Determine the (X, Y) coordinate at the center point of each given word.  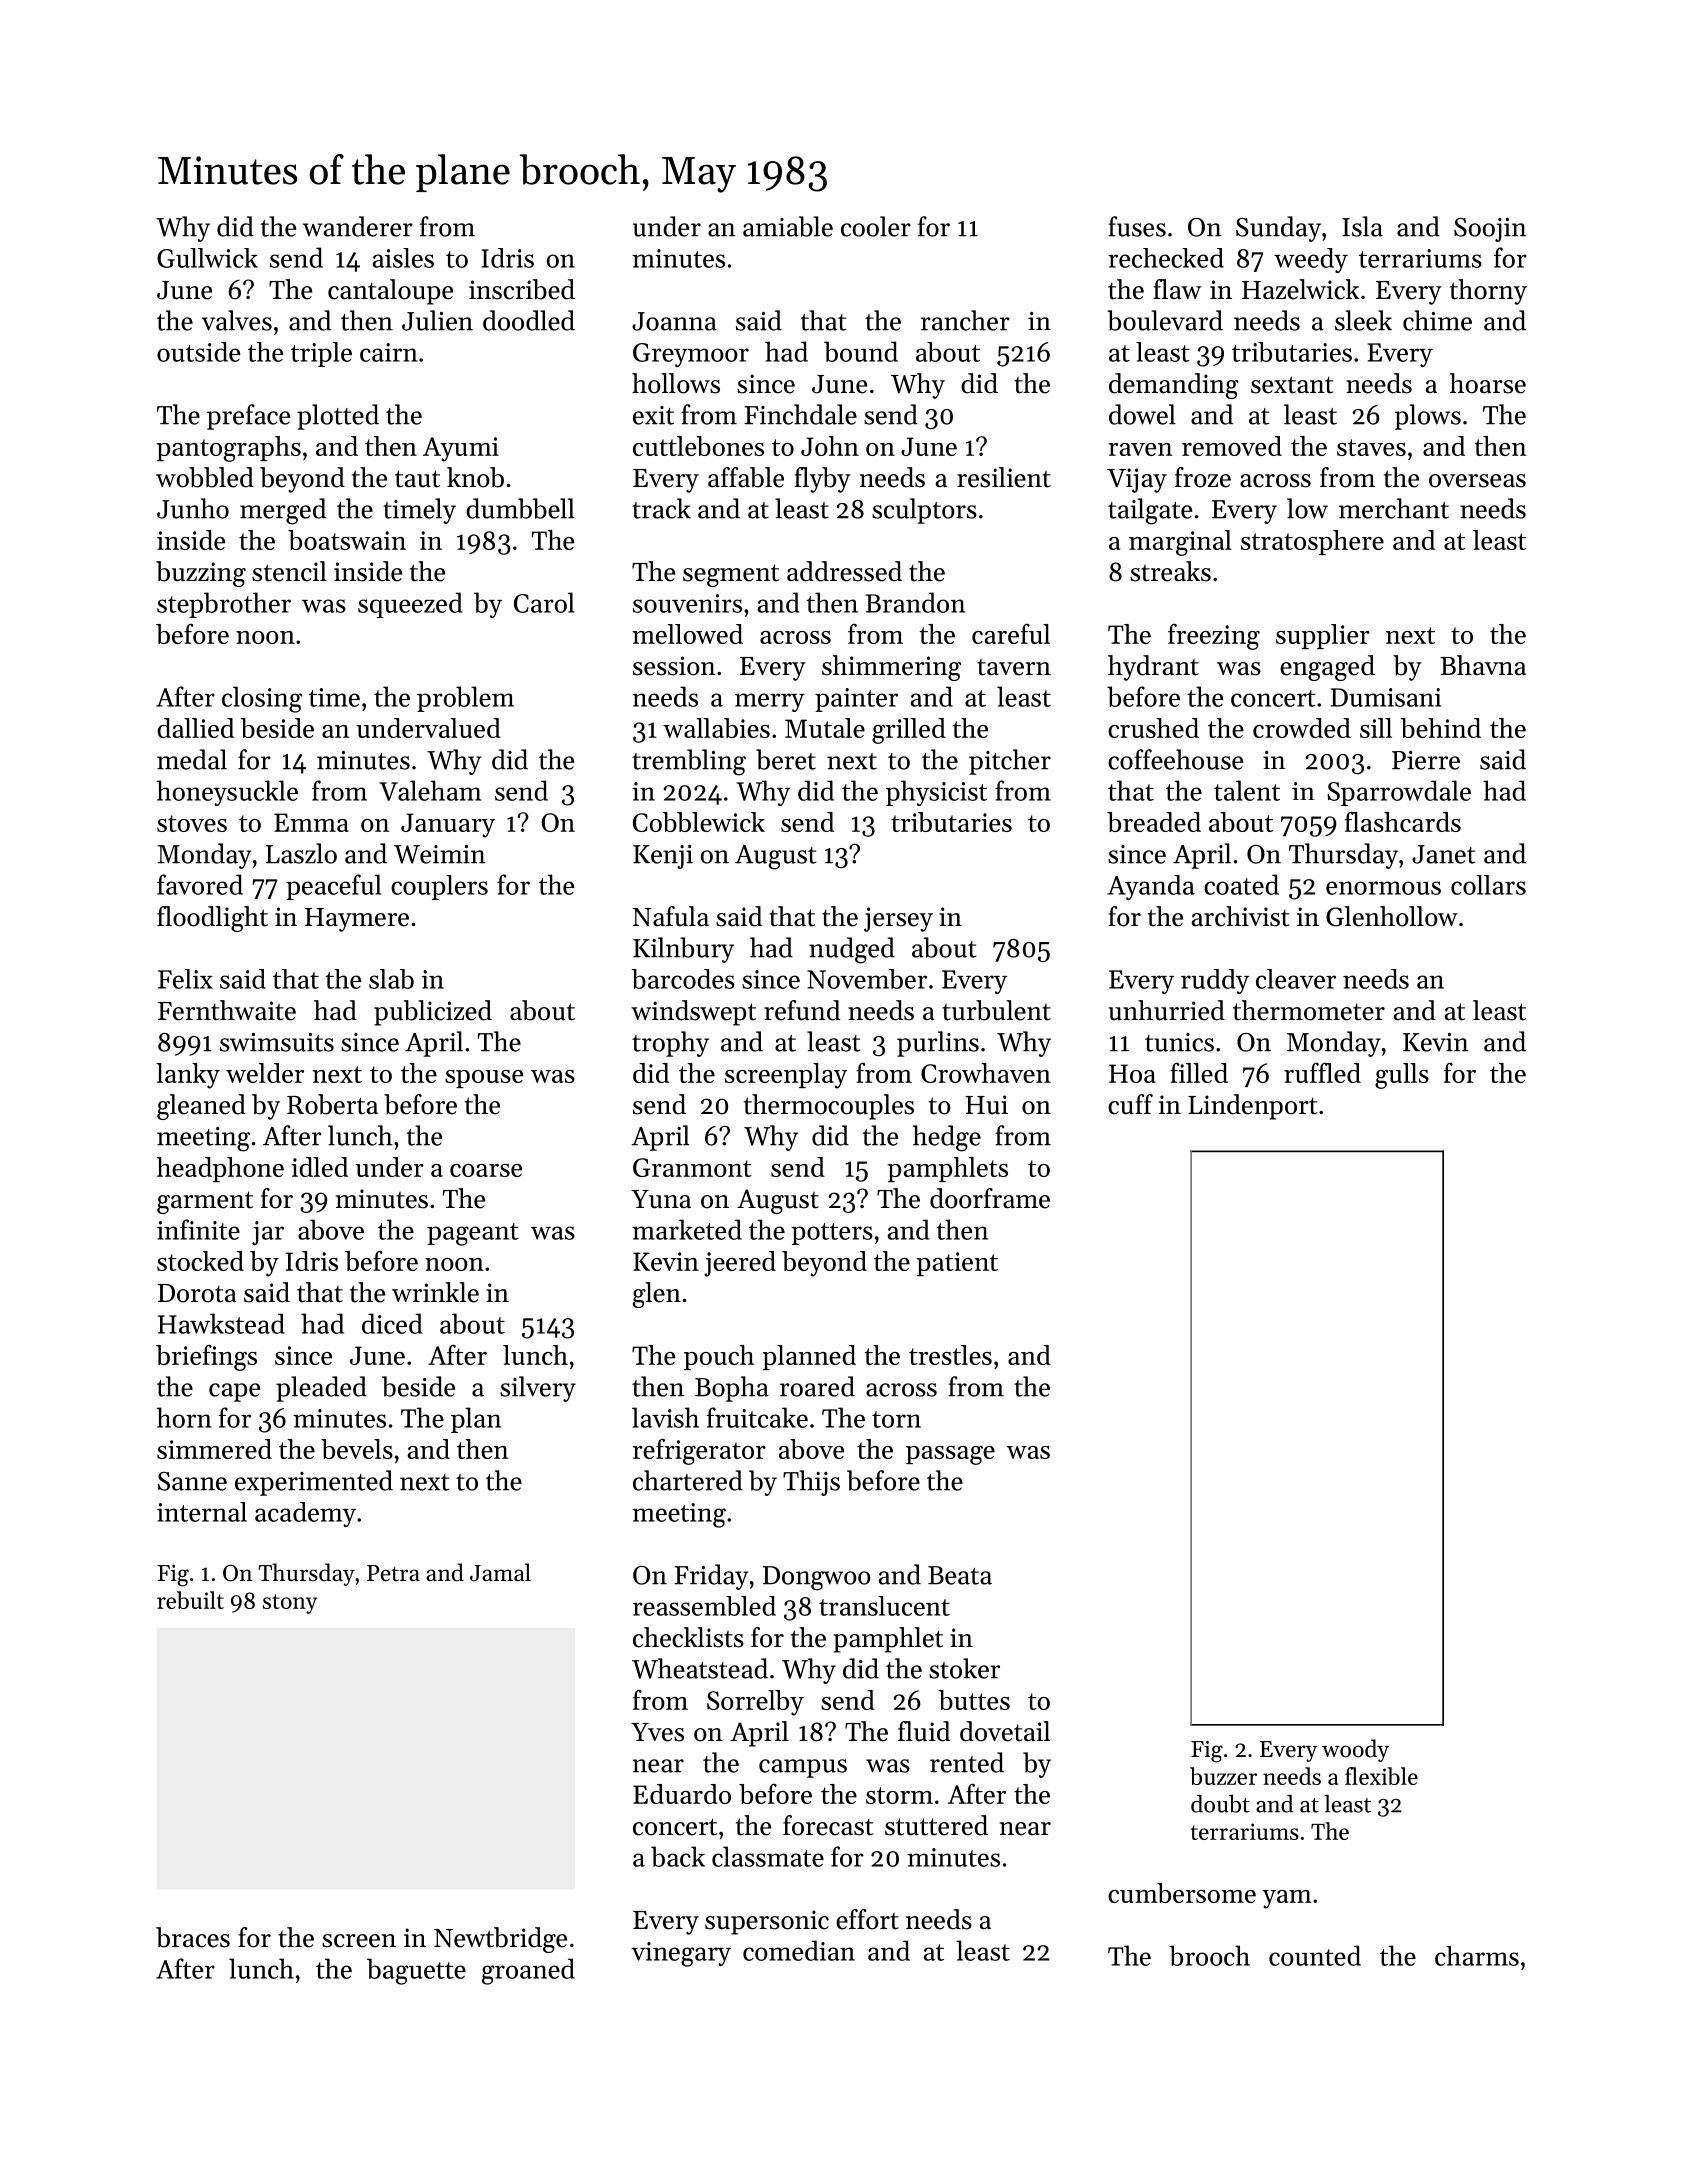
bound (861, 351)
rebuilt (190, 1600)
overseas (1477, 481)
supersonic (767, 1922)
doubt (1220, 1804)
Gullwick (207, 258)
